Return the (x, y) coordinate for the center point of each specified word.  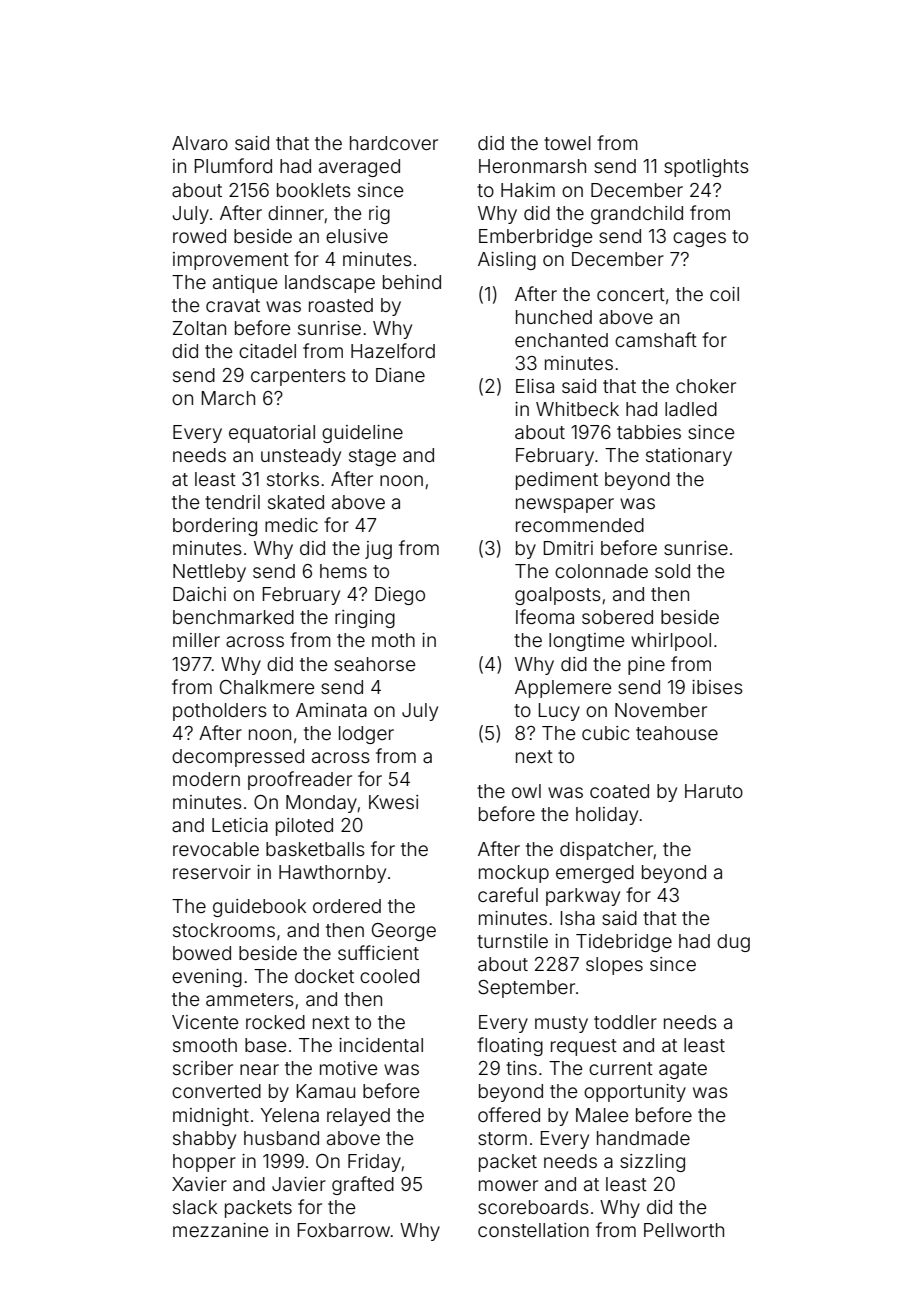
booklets (314, 190)
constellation (533, 1230)
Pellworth (684, 1230)
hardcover (394, 143)
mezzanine (221, 1230)
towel (567, 143)
